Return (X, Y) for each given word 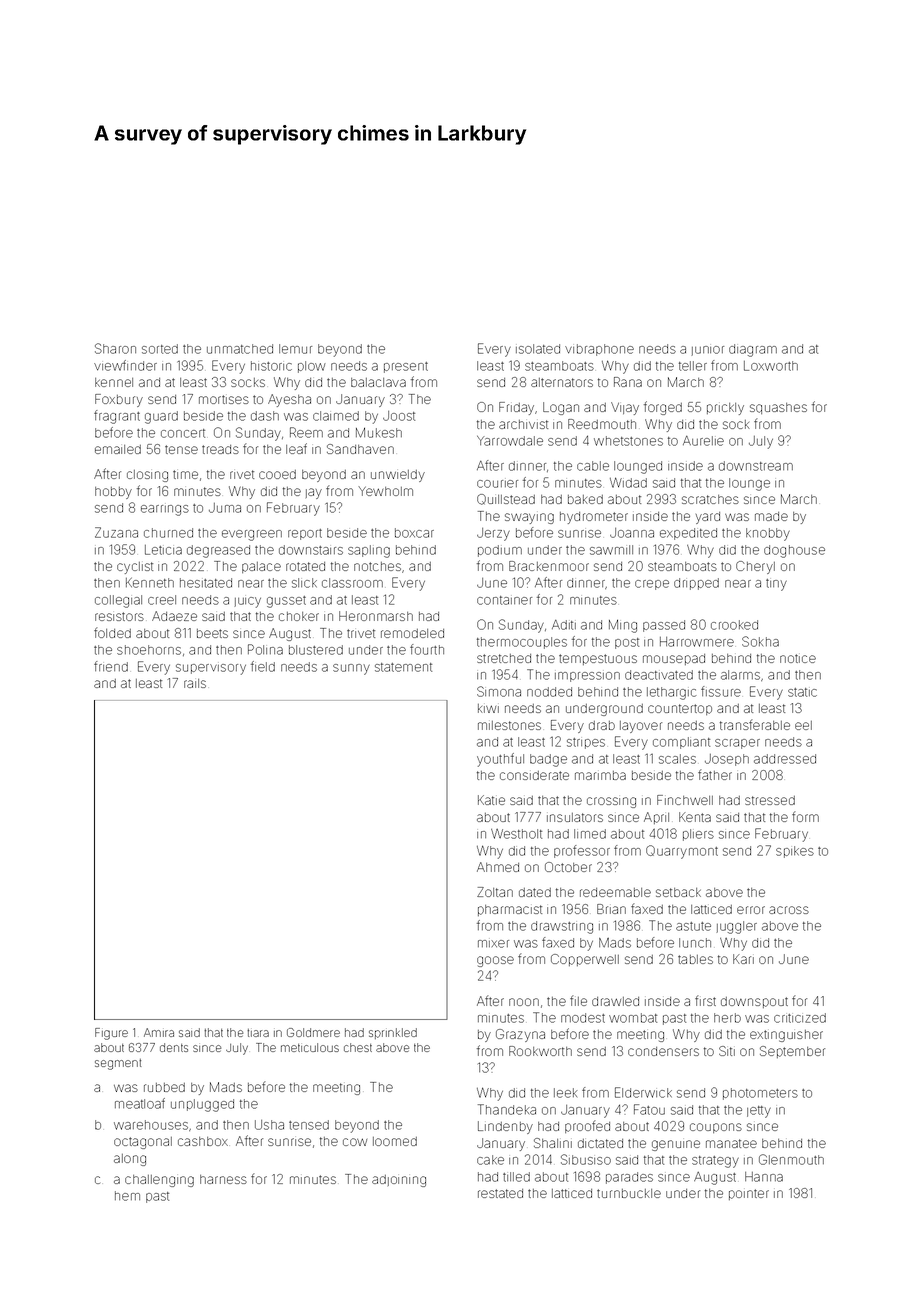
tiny (776, 585)
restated (500, 1193)
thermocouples (522, 643)
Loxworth (771, 366)
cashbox (203, 1141)
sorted (160, 349)
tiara (258, 1033)
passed (664, 626)
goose (495, 961)
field (263, 666)
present (406, 367)
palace (261, 567)
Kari (743, 959)
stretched (504, 658)
